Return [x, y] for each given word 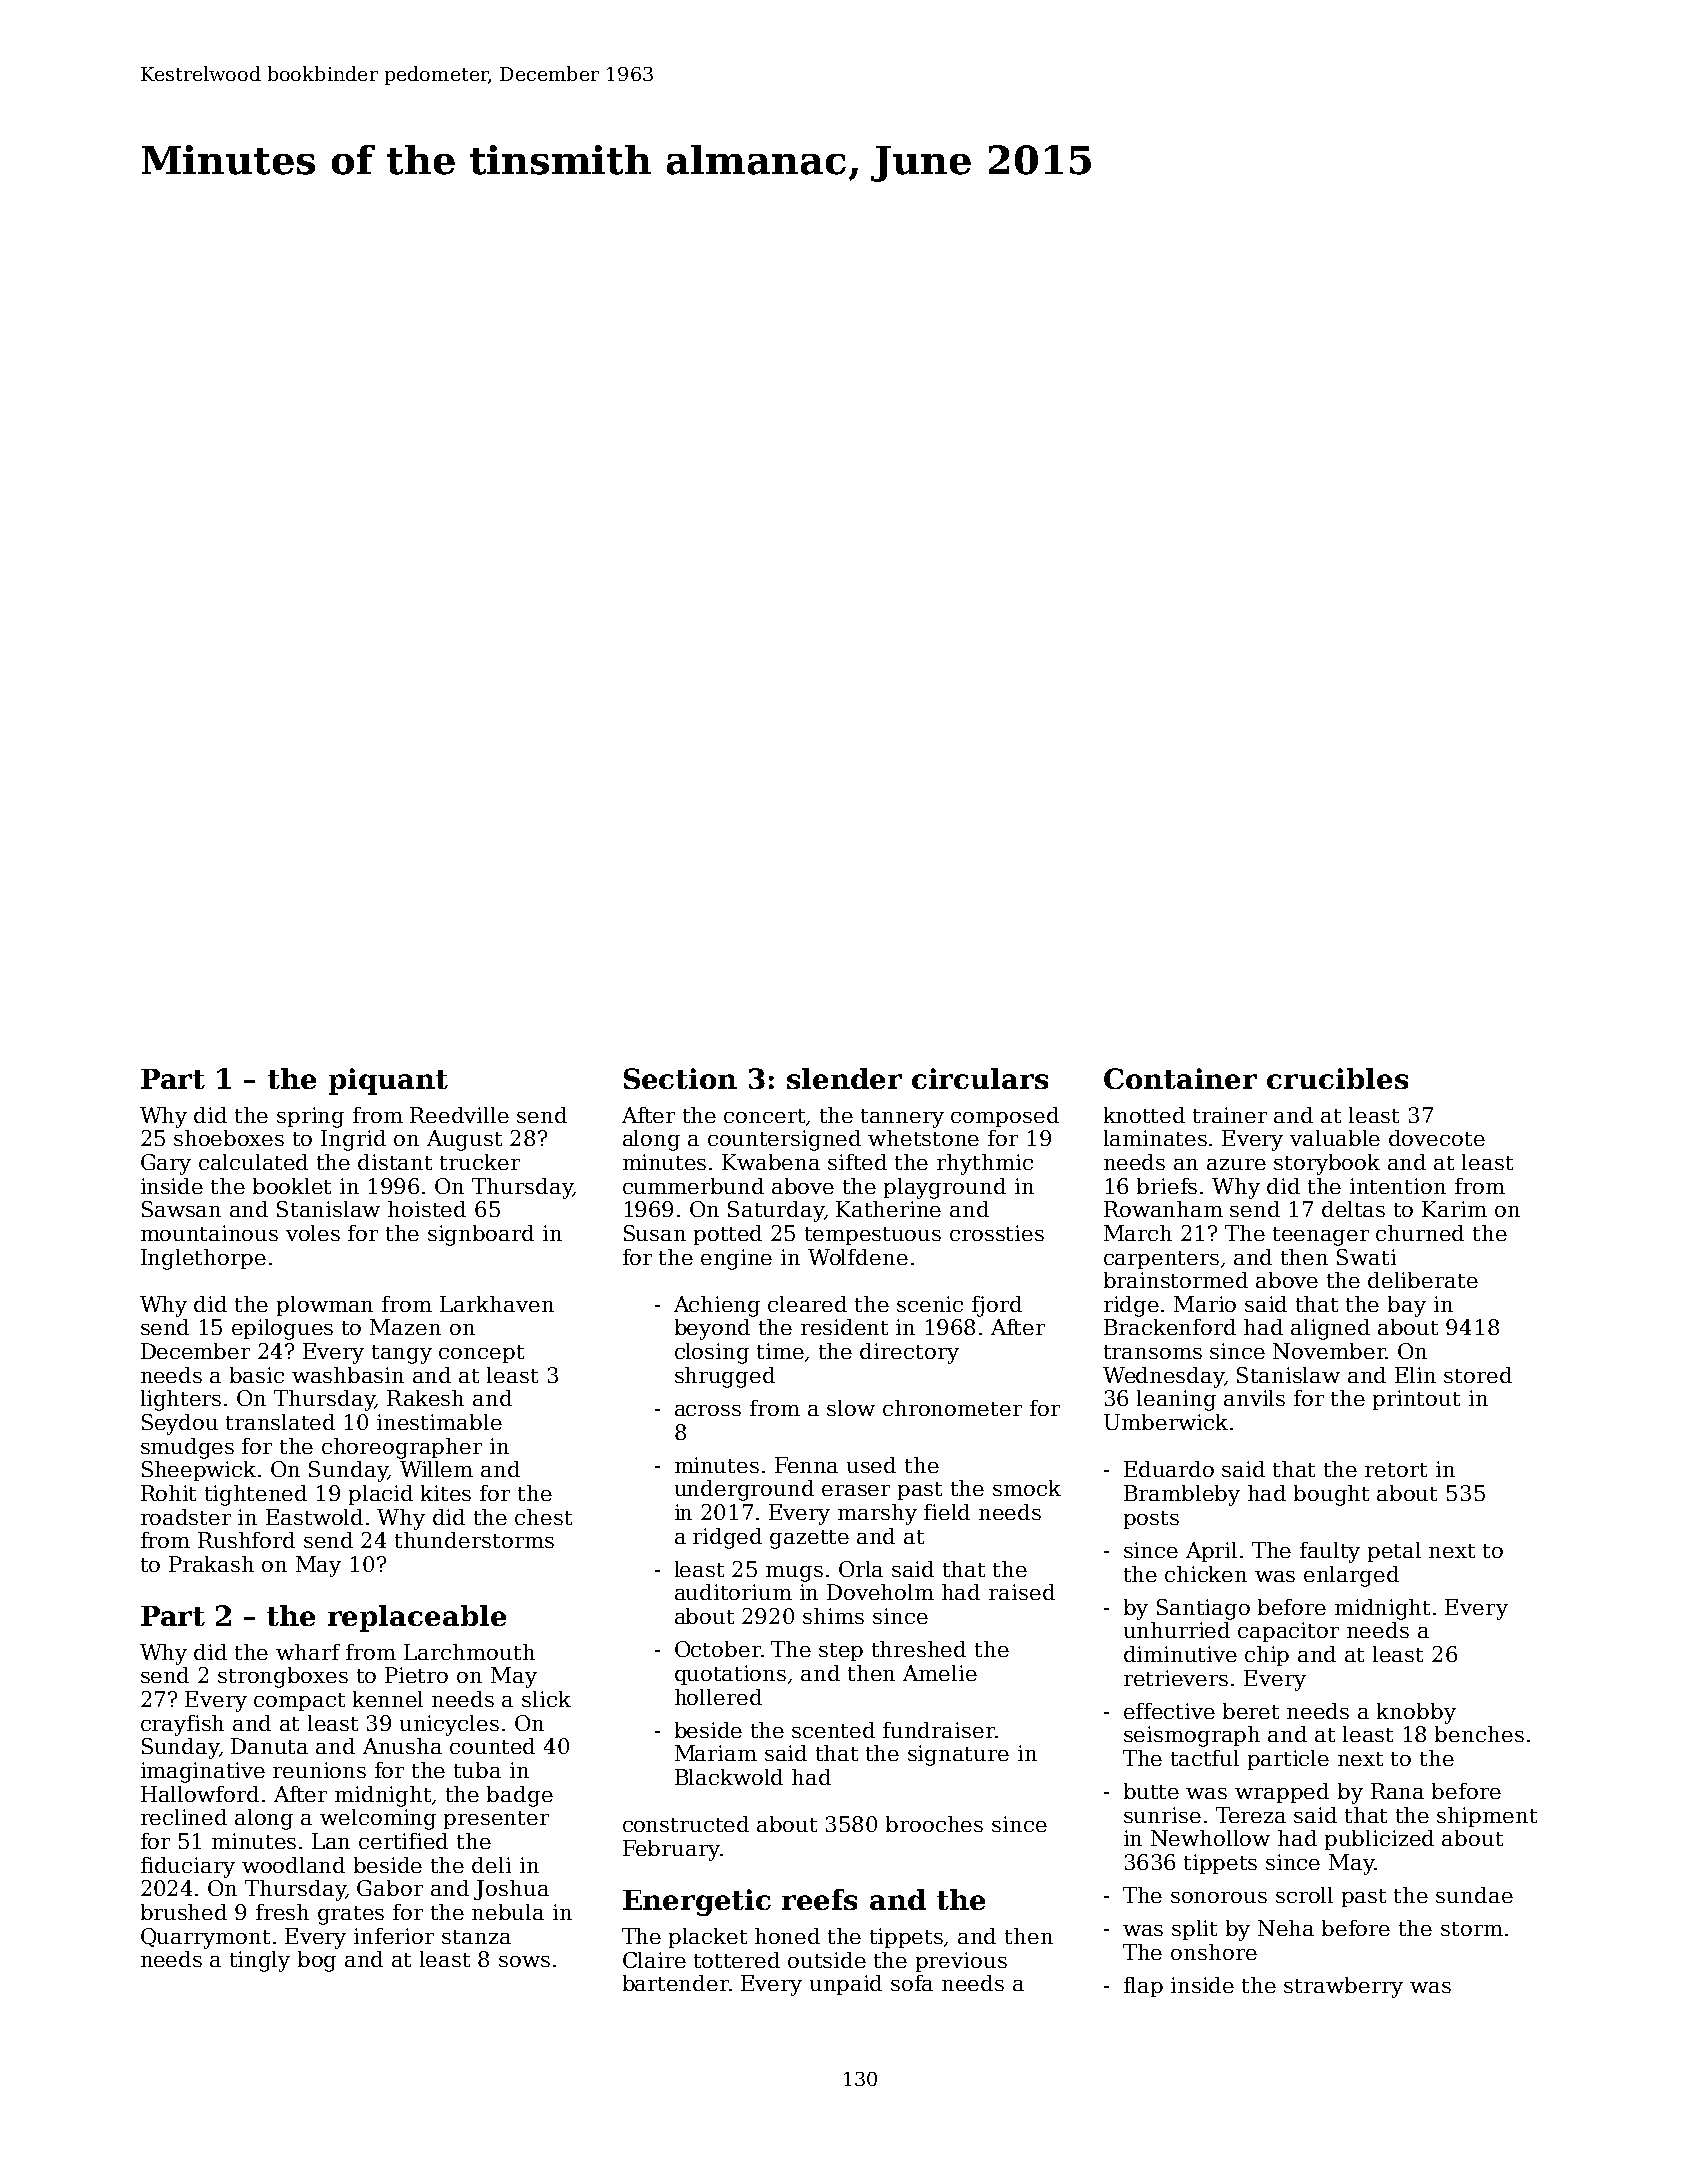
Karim [1454, 1209]
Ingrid [353, 1140]
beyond [712, 1329]
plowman [325, 1306]
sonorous [1219, 1897]
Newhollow [1210, 1838]
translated [280, 1422]
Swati [1366, 1257]
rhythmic [985, 1164]
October [718, 1649]
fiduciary [188, 1867]
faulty [1330, 1552]
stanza [476, 1937]
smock [1027, 1488]
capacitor [1288, 1632]
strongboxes [283, 1677]
